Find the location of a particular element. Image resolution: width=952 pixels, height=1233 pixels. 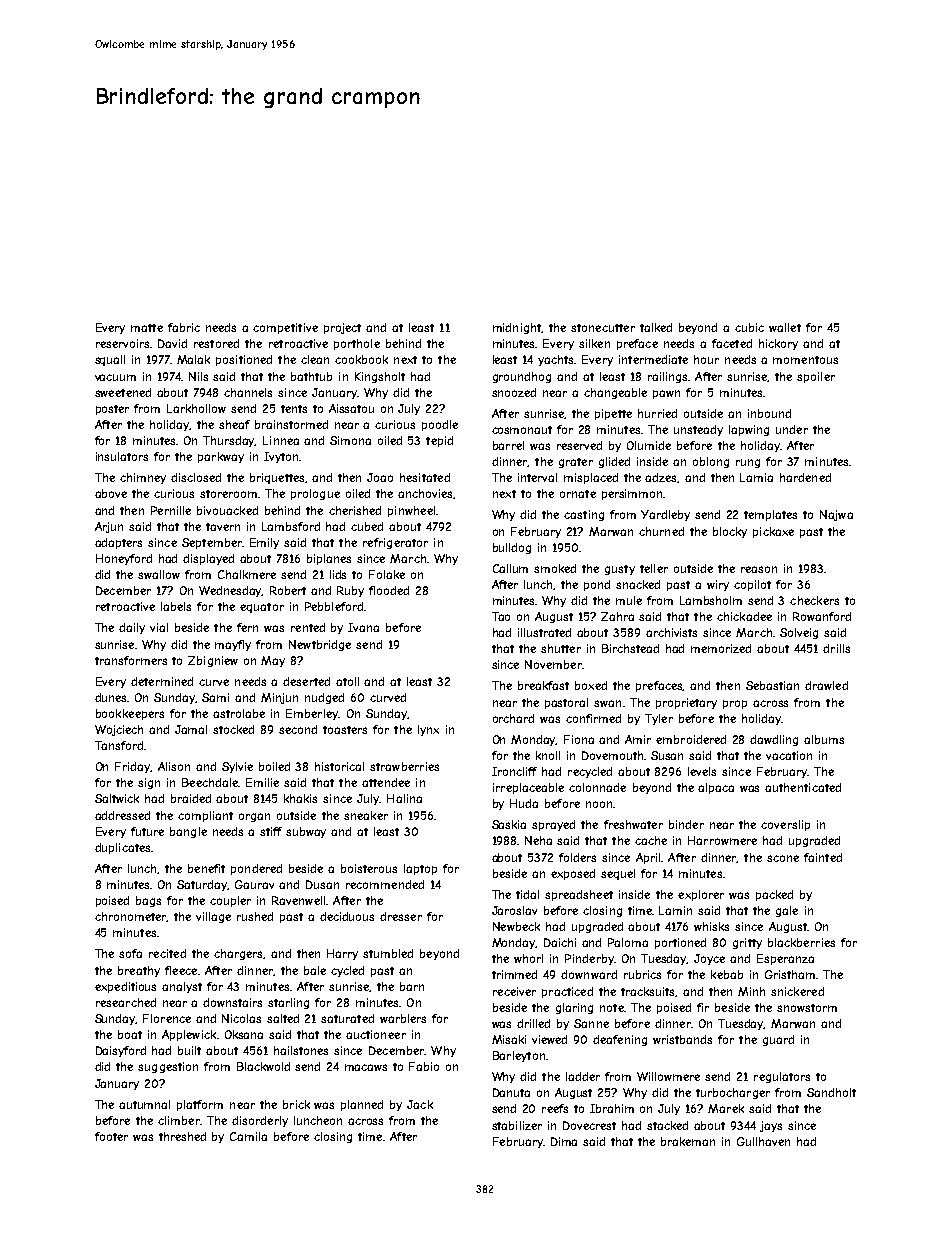

Fabio is located at coordinates (424, 1066).
